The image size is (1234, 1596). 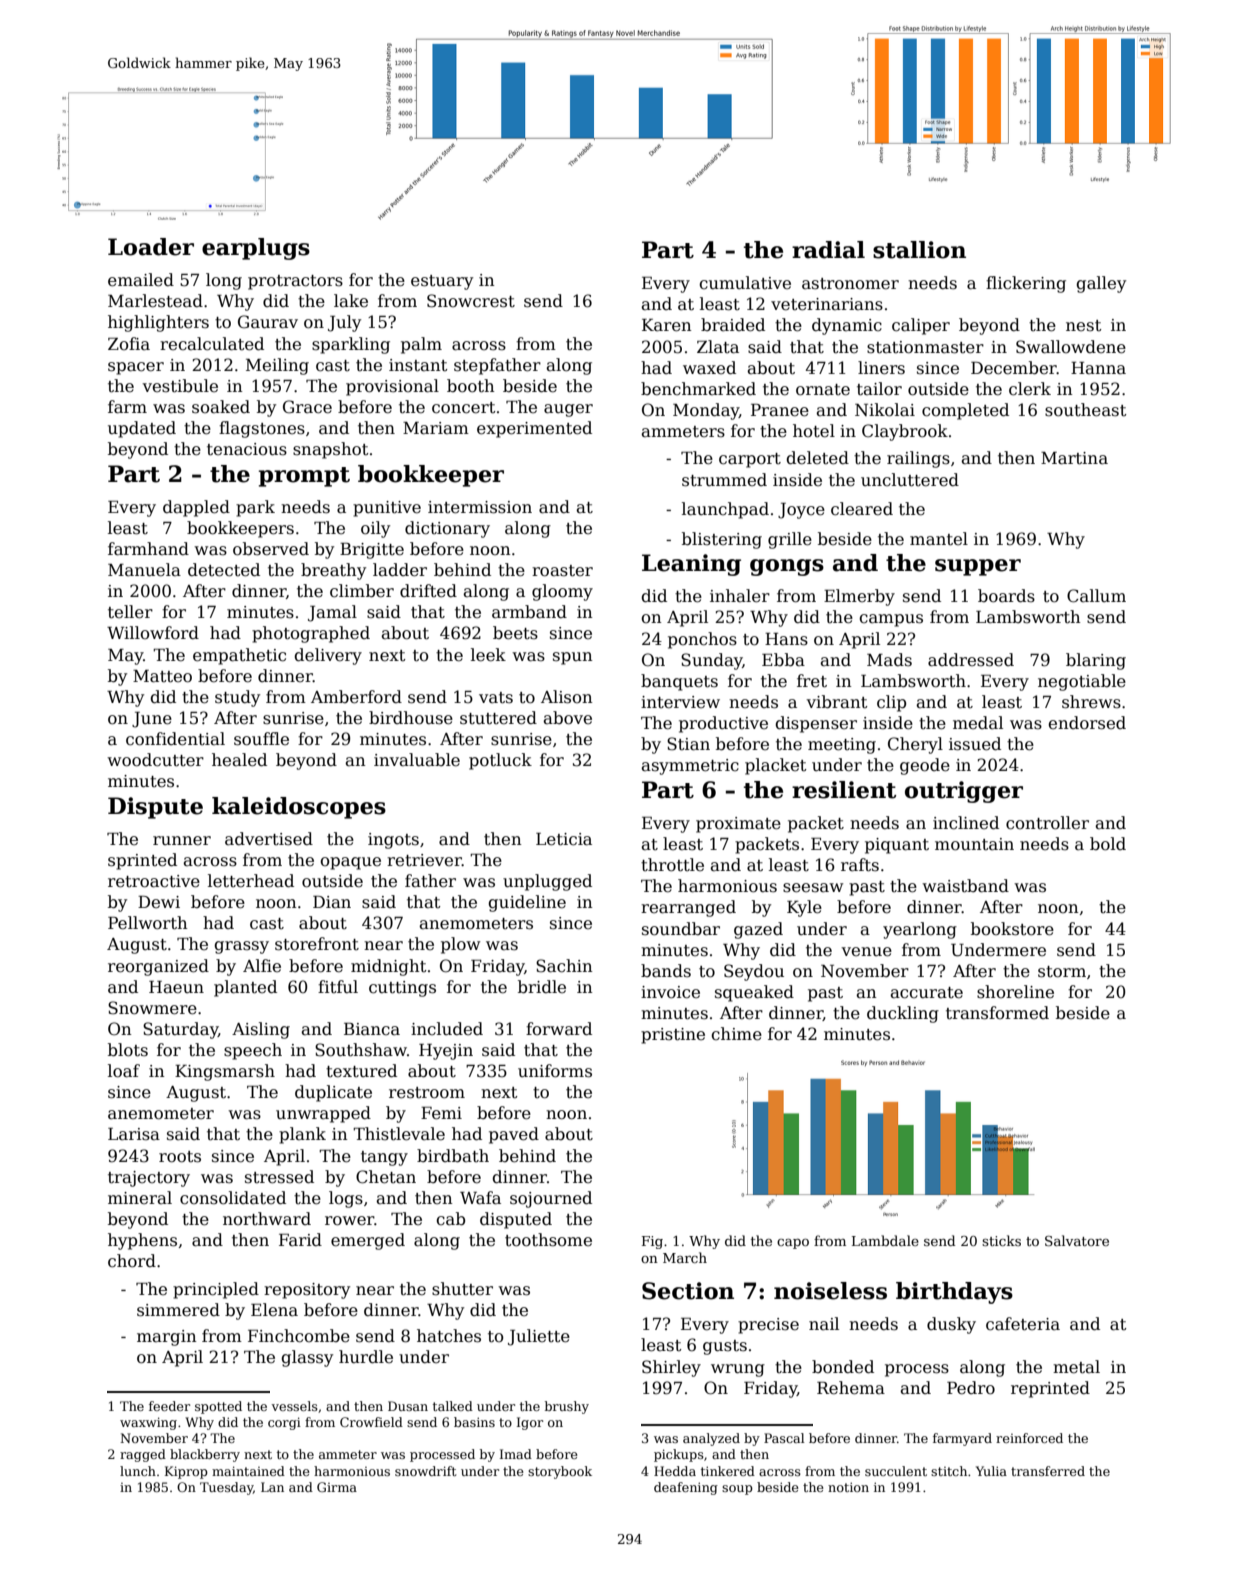 What do you see at coordinates (500, 761) in the image?
I see `potluck` at bounding box center [500, 761].
